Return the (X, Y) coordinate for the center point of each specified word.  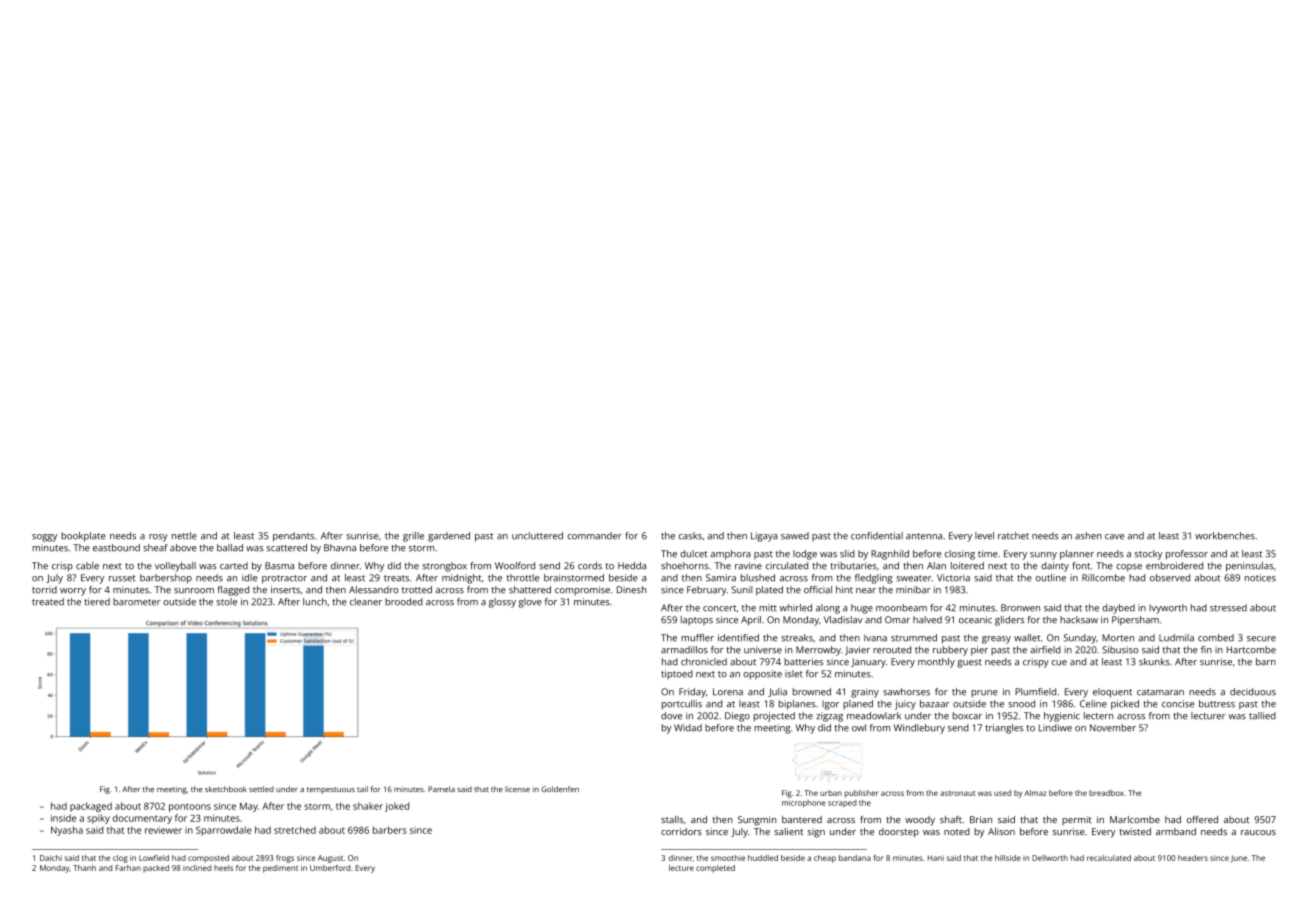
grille (413, 537)
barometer (137, 602)
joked (397, 807)
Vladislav (843, 620)
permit (1077, 820)
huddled (763, 858)
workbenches (1225, 536)
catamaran (1160, 692)
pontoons (190, 808)
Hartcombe (1251, 650)
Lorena (728, 692)
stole (226, 602)
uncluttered (537, 536)
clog (120, 859)
